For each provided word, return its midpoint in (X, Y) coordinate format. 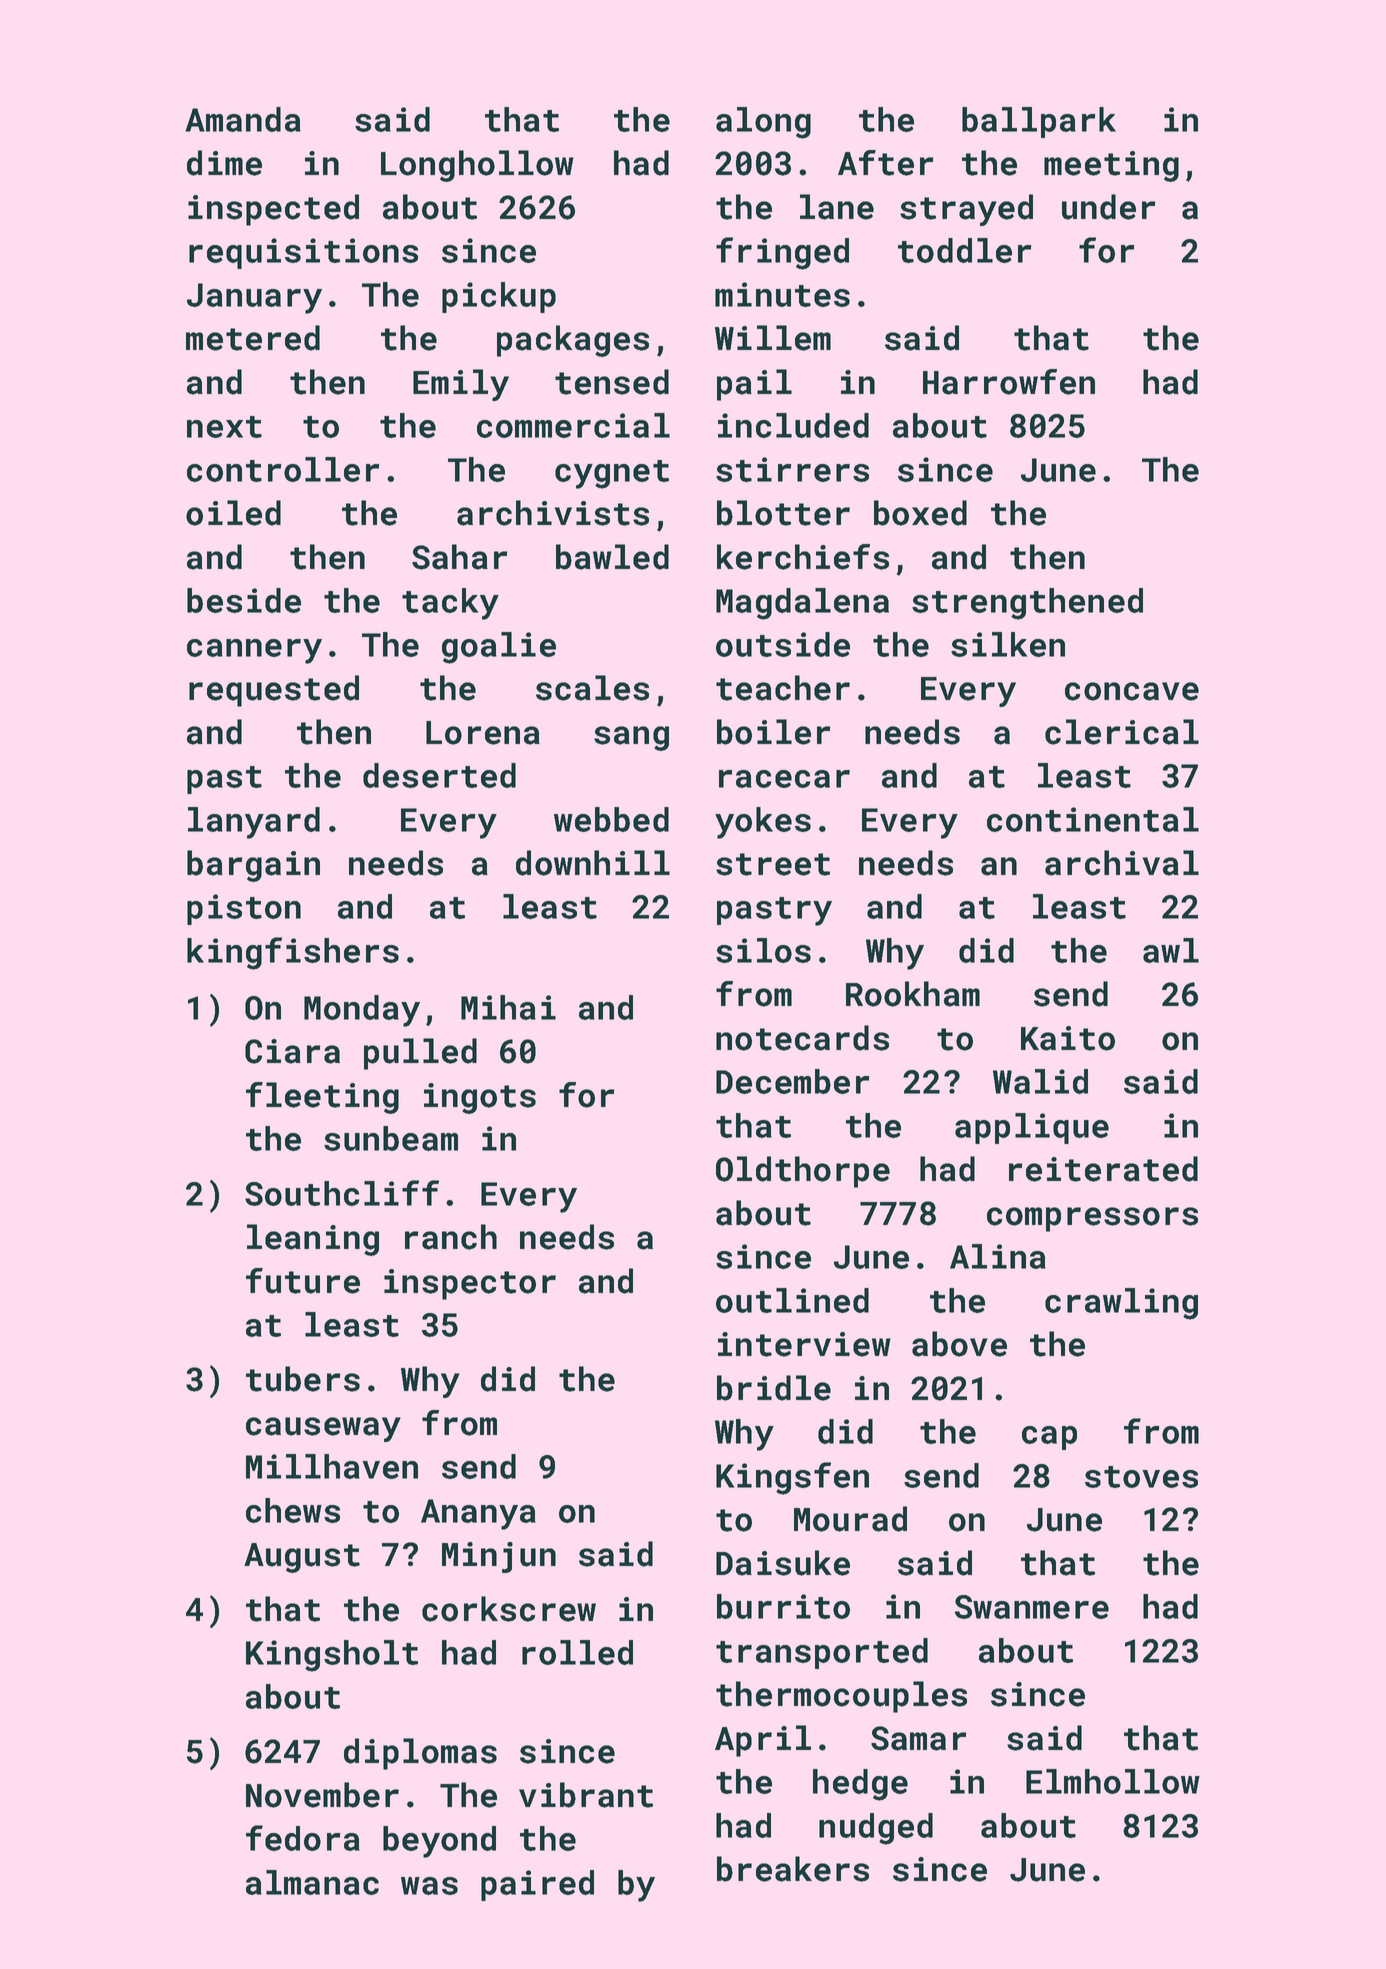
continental (1093, 819)
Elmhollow (1113, 1781)
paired (537, 1885)
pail (754, 385)
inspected (273, 210)
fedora (303, 1838)
